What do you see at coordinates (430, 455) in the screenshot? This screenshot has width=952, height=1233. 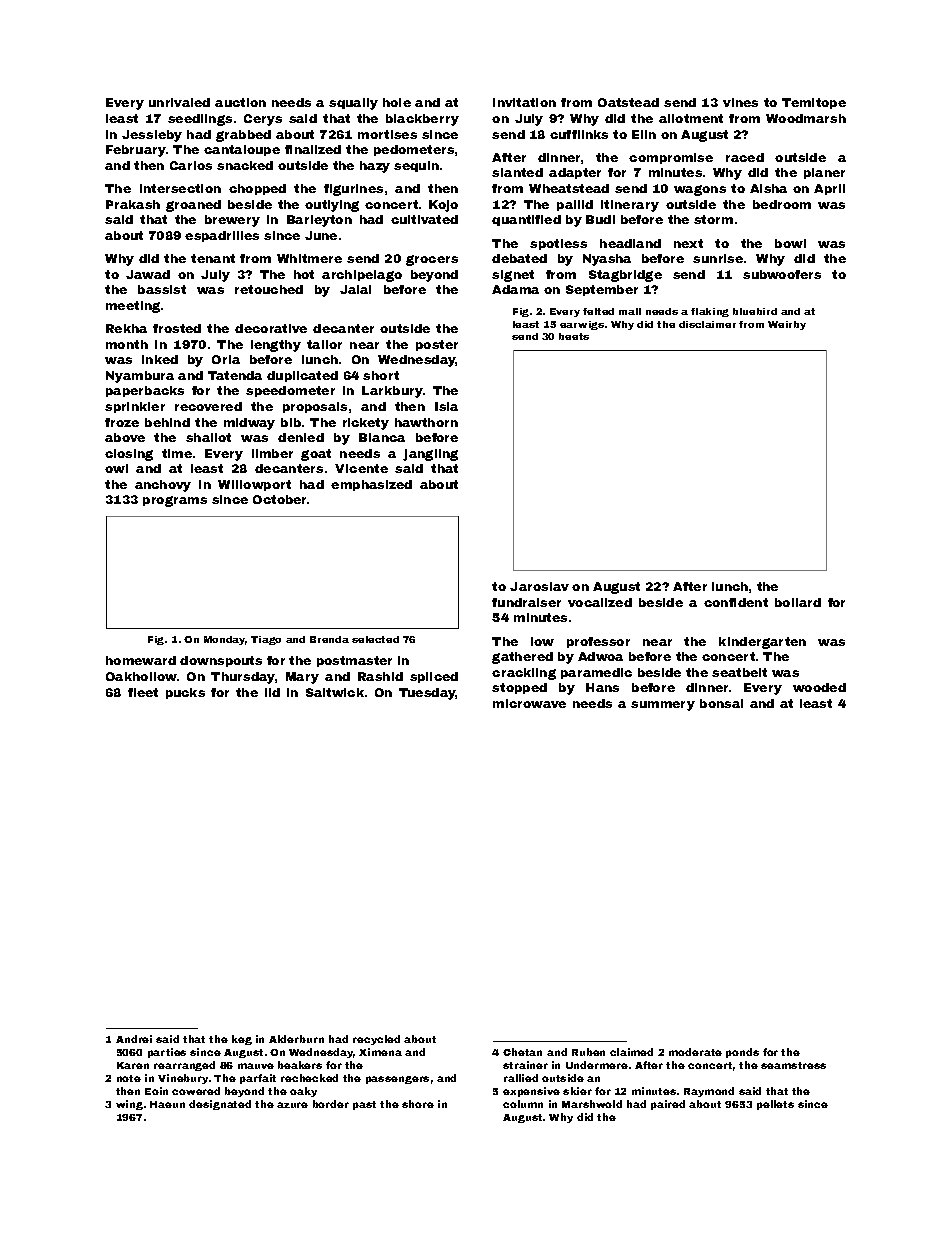 I see `jangling` at bounding box center [430, 455].
